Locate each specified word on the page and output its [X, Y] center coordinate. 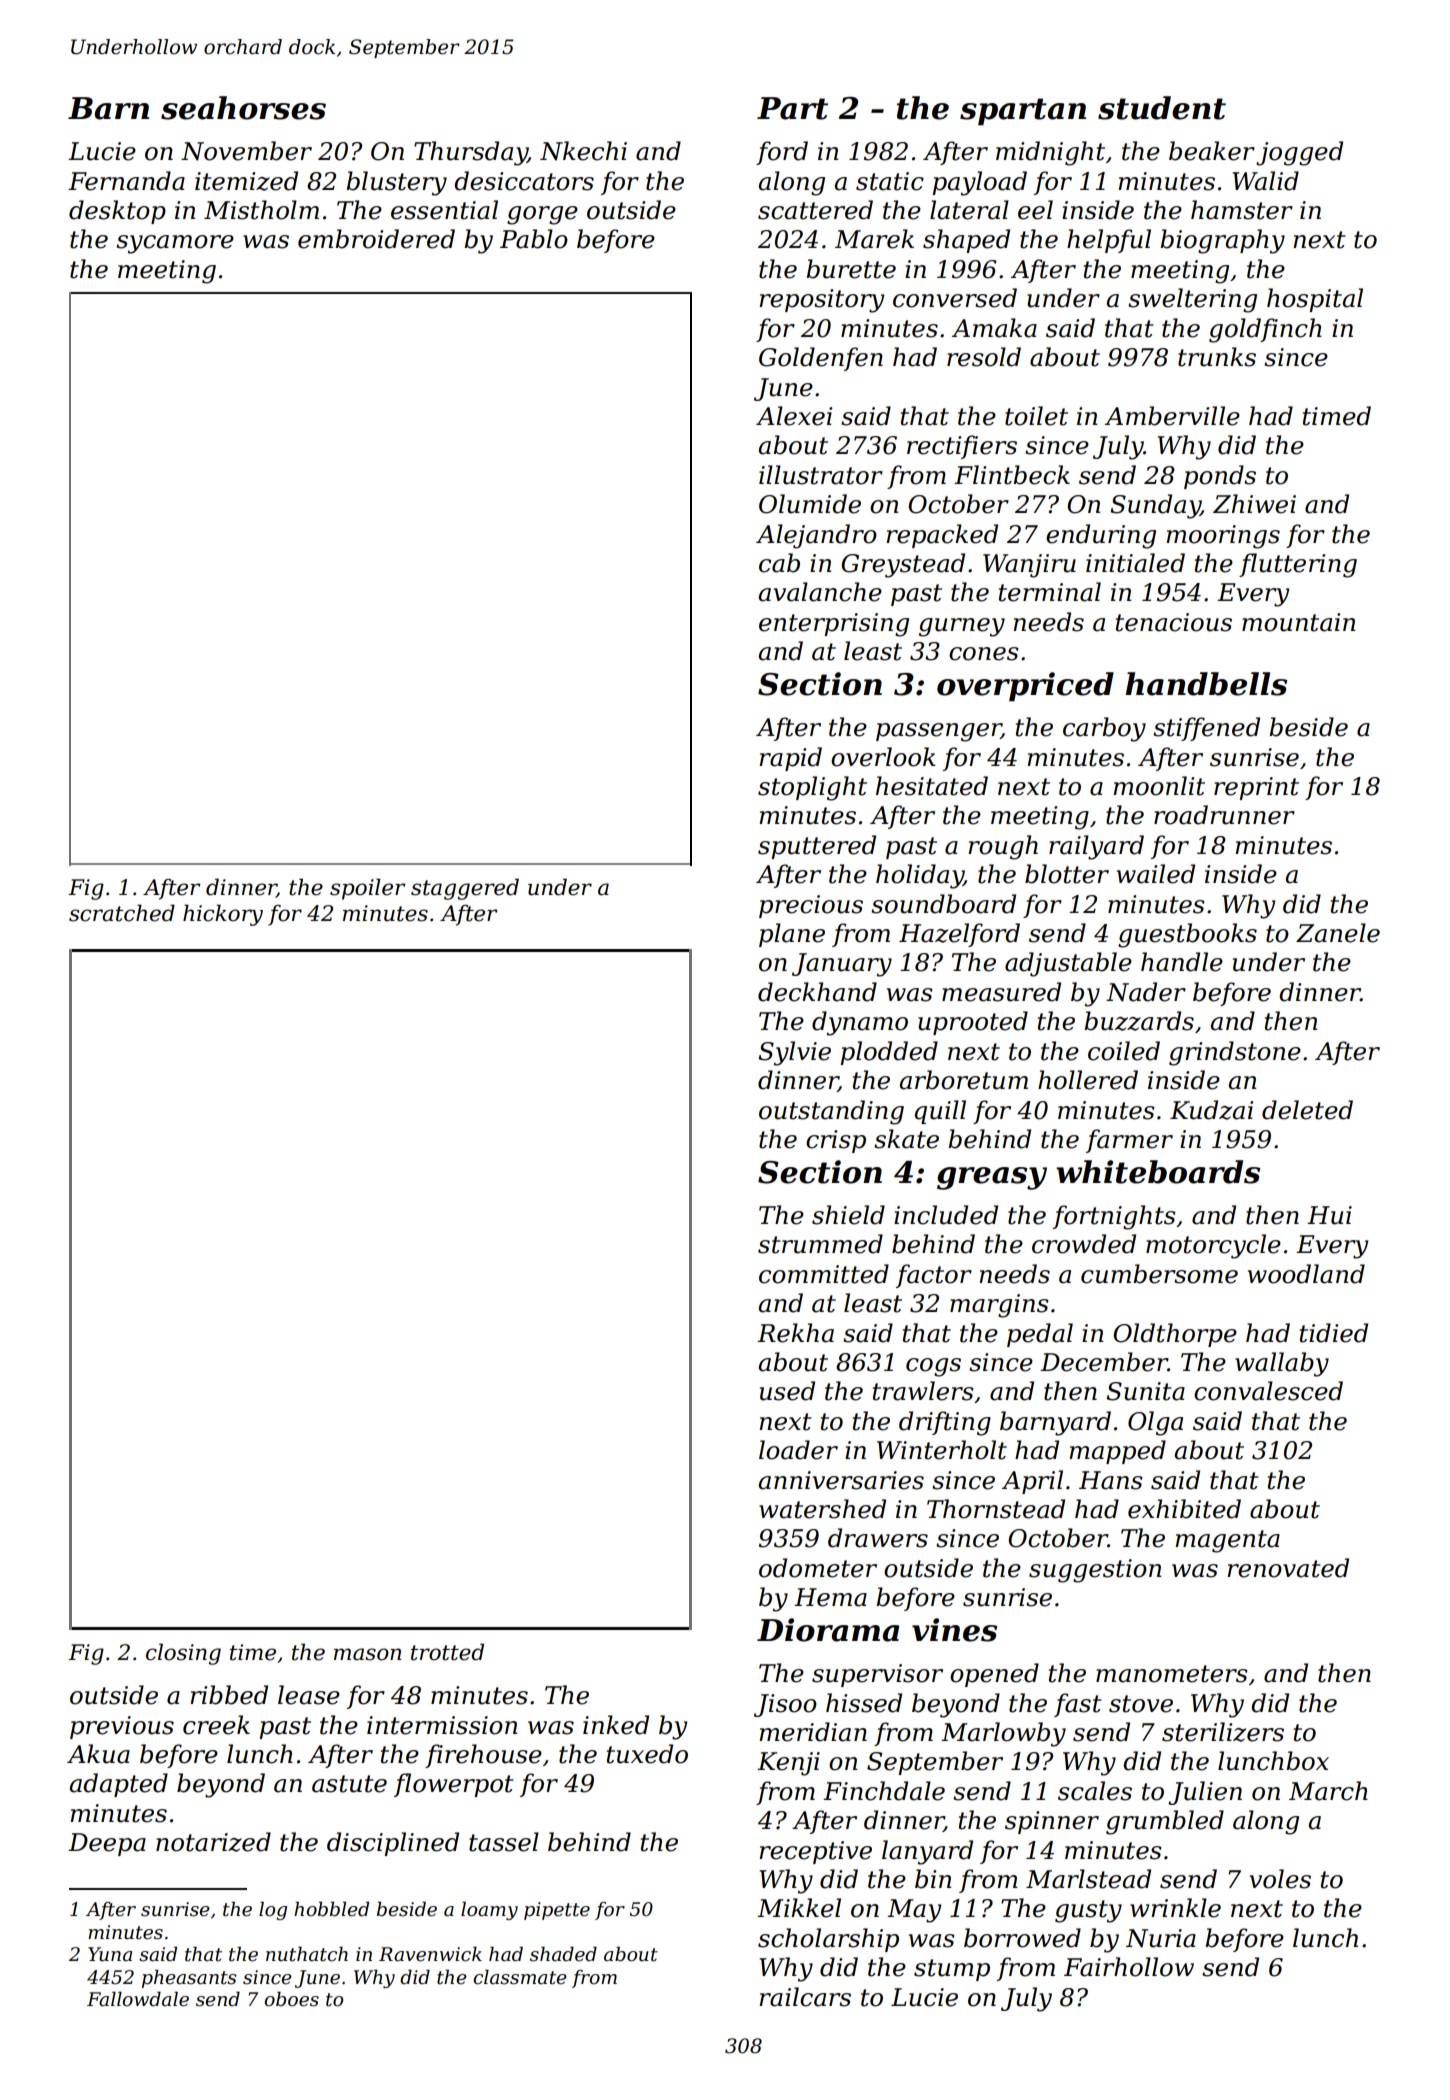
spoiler [367, 889]
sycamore [175, 244]
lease [309, 1695]
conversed [955, 298]
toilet [1036, 416]
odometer [818, 1568]
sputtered [817, 847]
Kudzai [1211, 1110]
